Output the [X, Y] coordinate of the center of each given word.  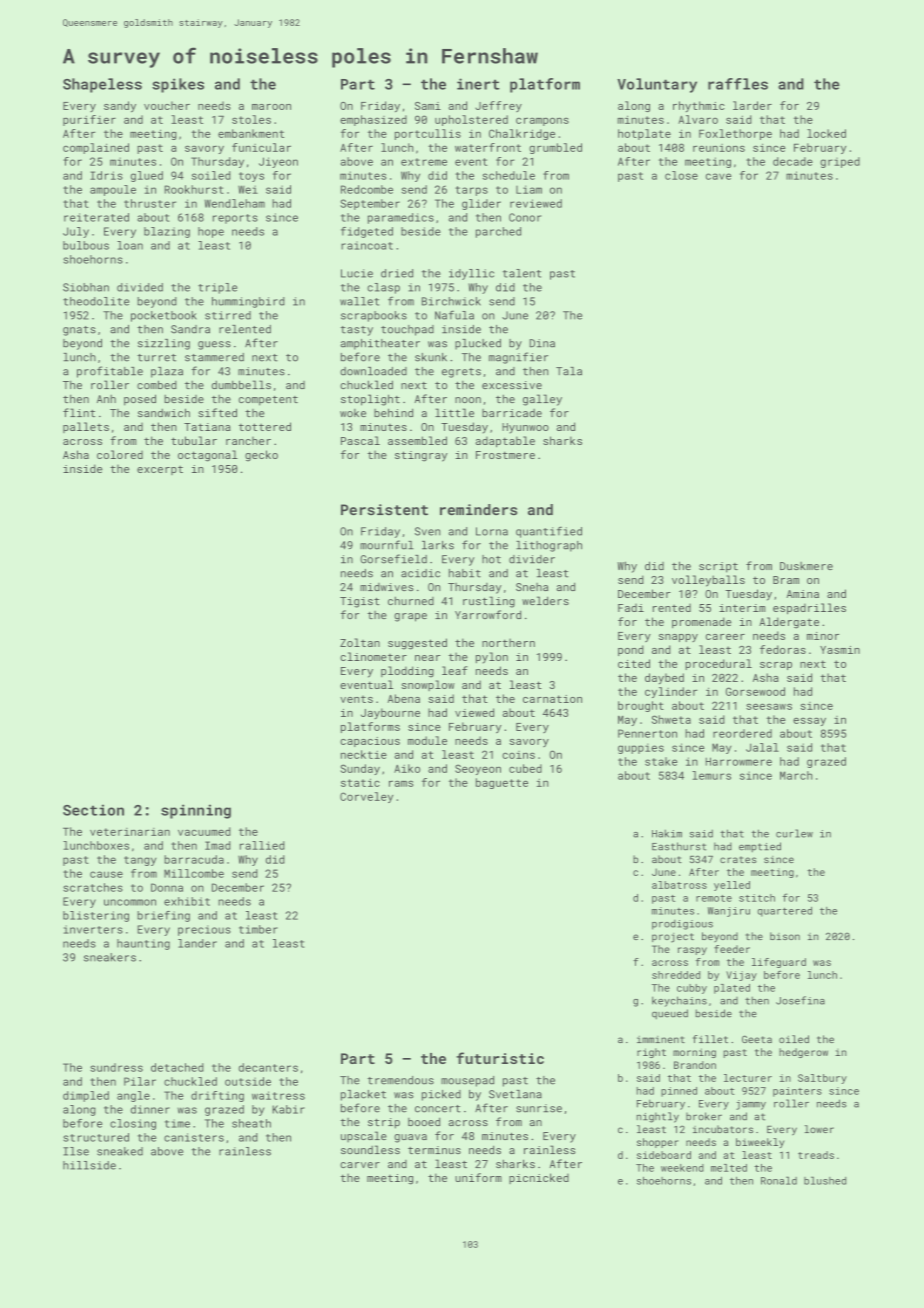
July [76, 232]
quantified [549, 532]
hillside [89, 1165]
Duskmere [806, 566]
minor [823, 636]
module [427, 740]
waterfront [488, 147]
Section [93, 810]
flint [79, 412]
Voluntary [657, 85]
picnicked [539, 1178]
